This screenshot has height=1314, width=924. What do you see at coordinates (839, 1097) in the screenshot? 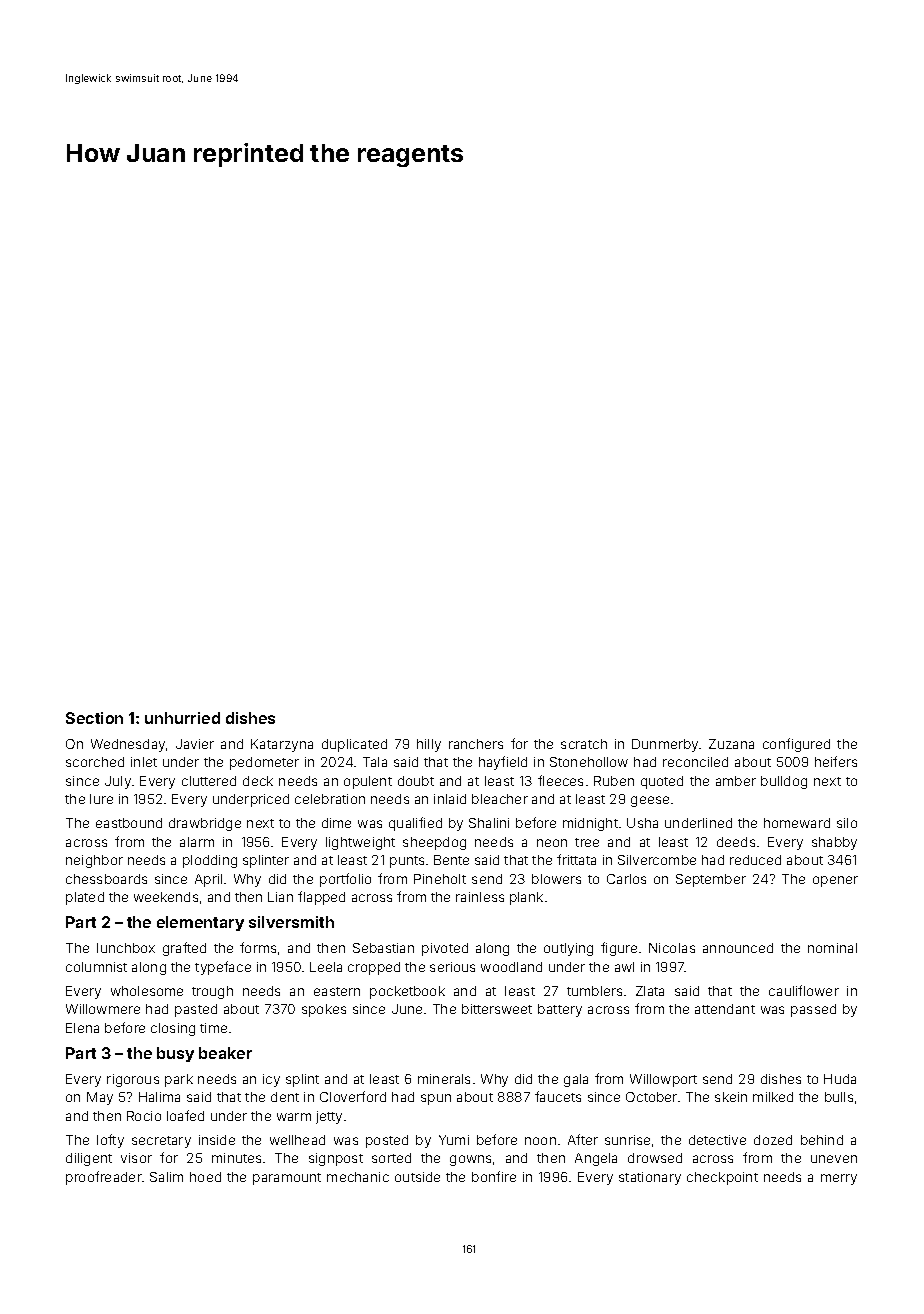
I see `bulls` at bounding box center [839, 1097].
